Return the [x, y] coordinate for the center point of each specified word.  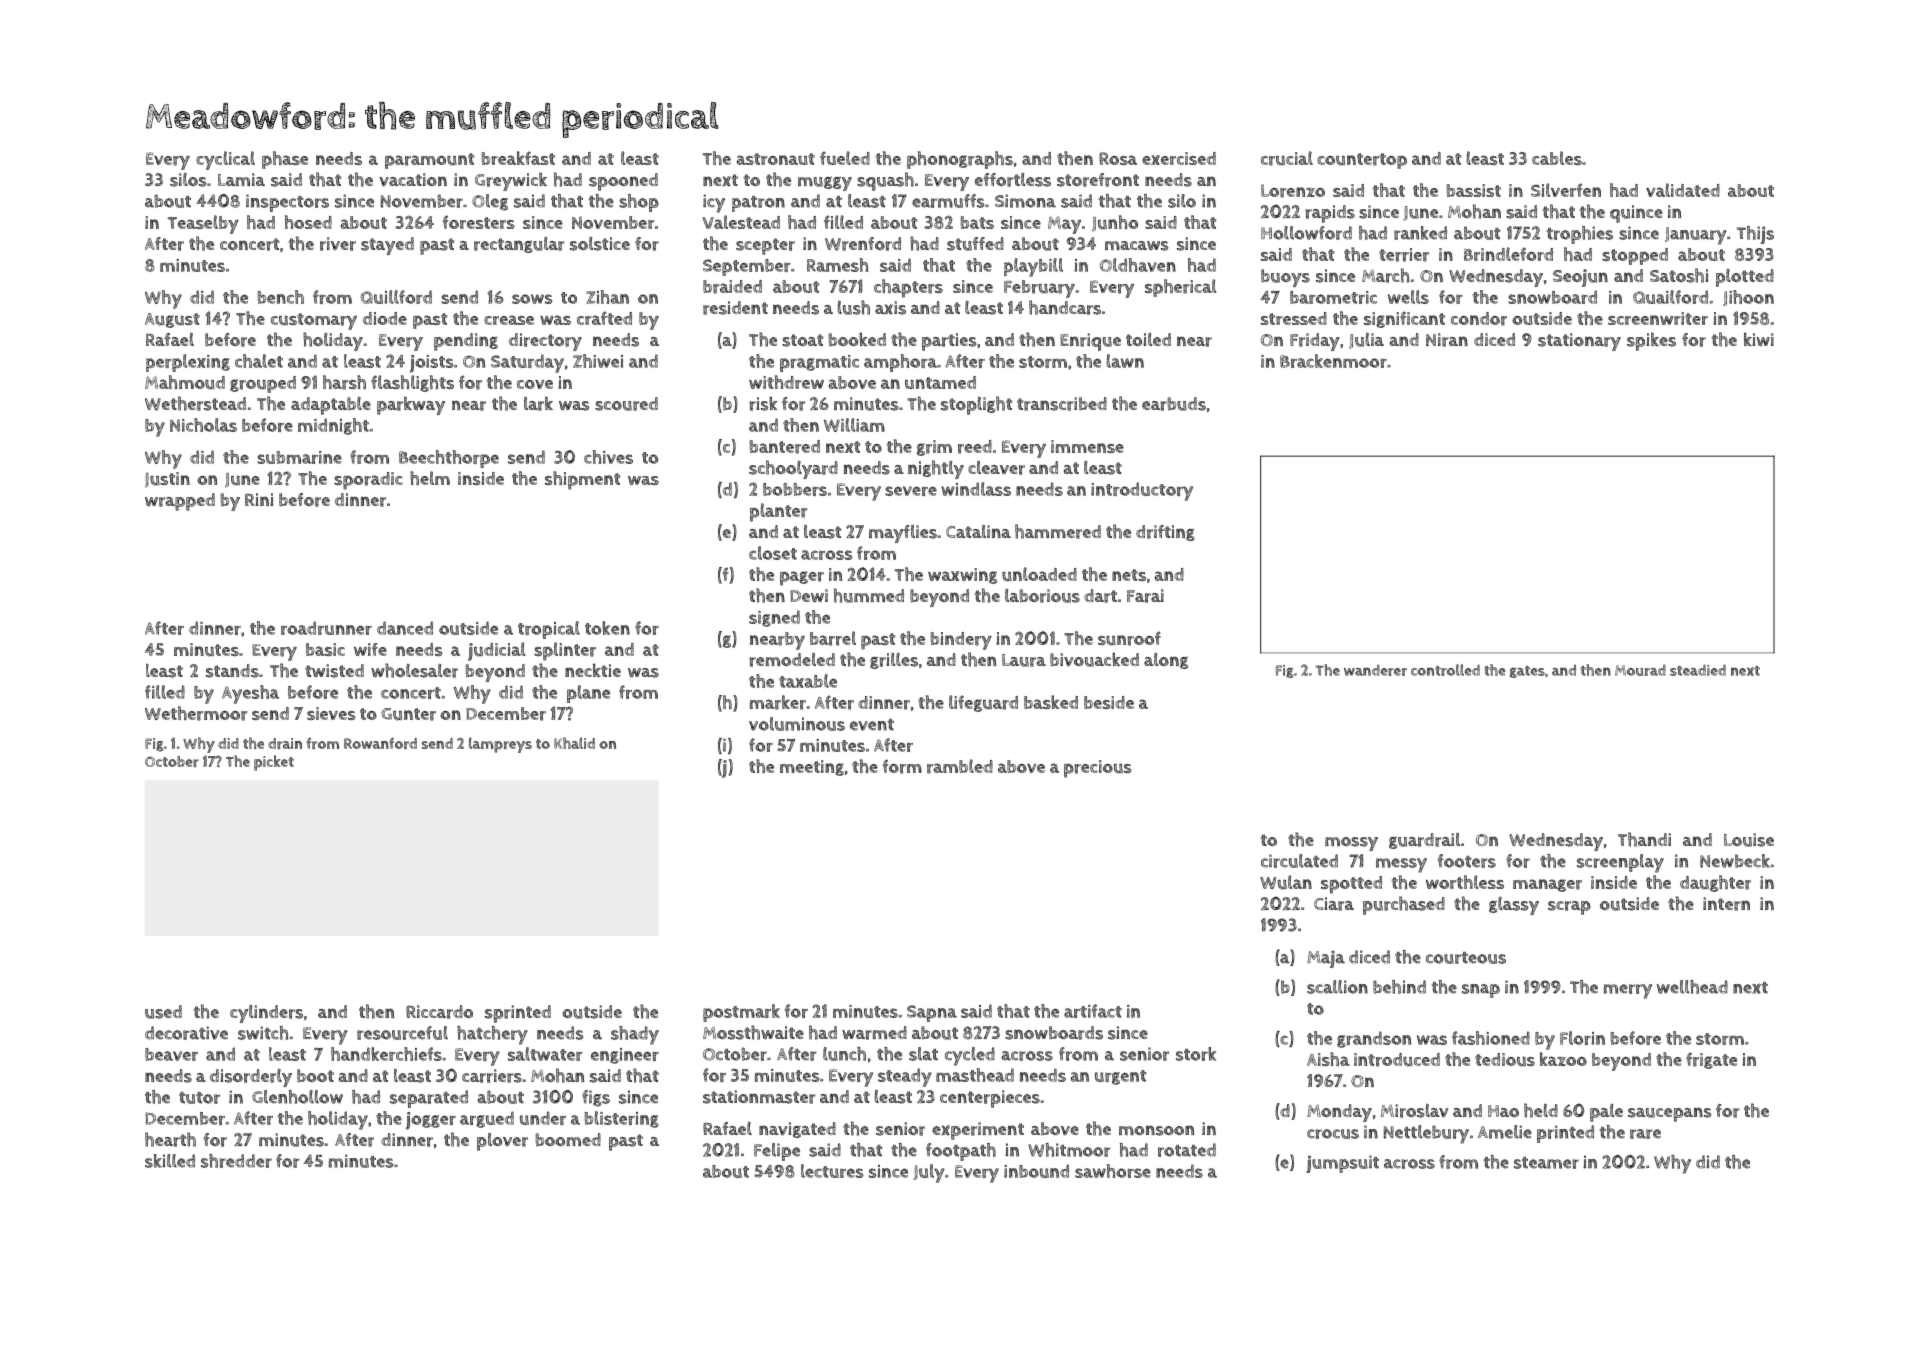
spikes [1651, 341]
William [854, 425]
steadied [1698, 670]
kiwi [1759, 339]
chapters [908, 288]
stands [232, 671]
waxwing [962, 576]
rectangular [519, 245]
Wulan [1286, 882]
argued [487, 1119]
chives [608, 457]
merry [1628, 991]
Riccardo [439, 1012]
